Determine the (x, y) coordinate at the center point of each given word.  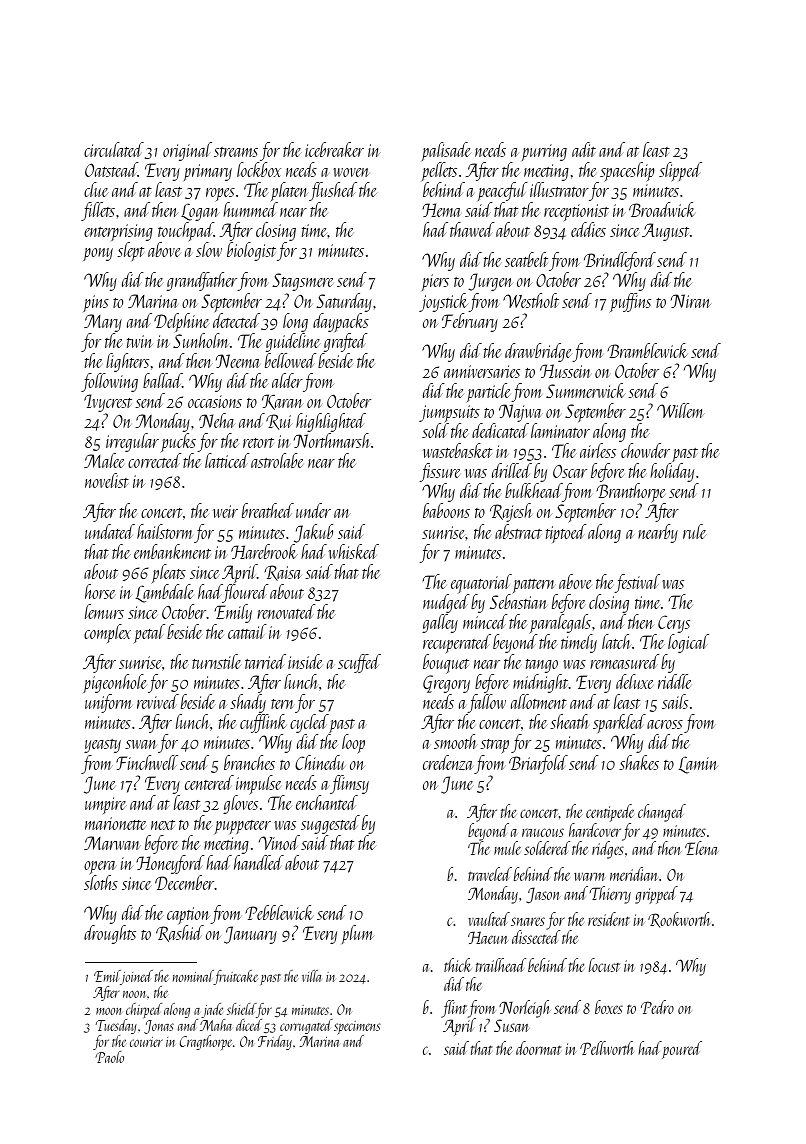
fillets (98, 211)
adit (584, 149)
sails (675, 701)
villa (311, 976)
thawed (472, 229)
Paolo (109, 1057)
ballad (162, 380)
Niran (691, 301)
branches (249, 762)
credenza (448, 762)
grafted (346, 342)
